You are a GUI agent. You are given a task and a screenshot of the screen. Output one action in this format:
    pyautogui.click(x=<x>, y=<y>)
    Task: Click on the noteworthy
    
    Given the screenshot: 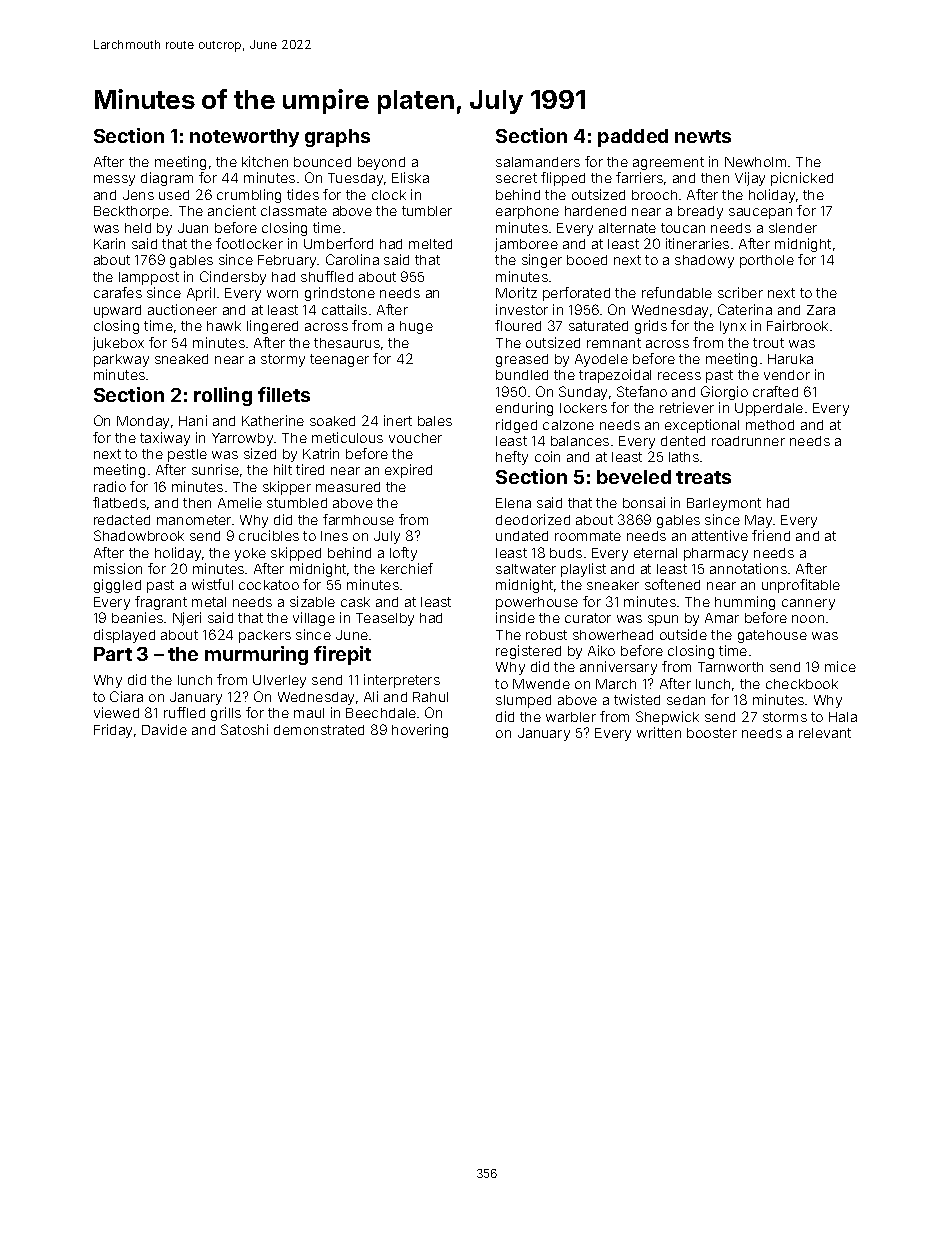 What is the action you would take?
    pyautogui.click(x=244, y=138)
